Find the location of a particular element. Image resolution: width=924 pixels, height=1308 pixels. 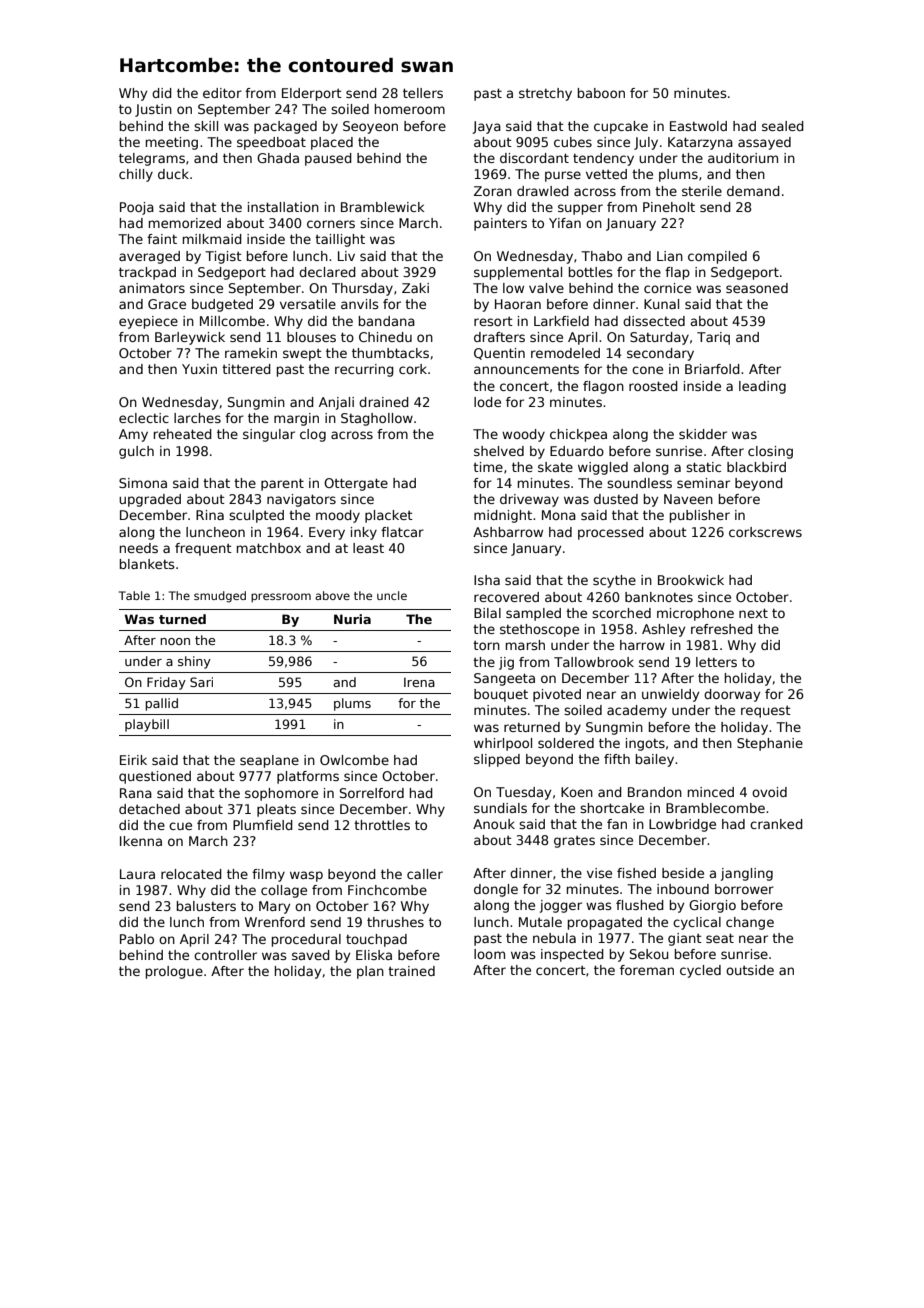

Yuxin is located at coordinates (199, 369).
